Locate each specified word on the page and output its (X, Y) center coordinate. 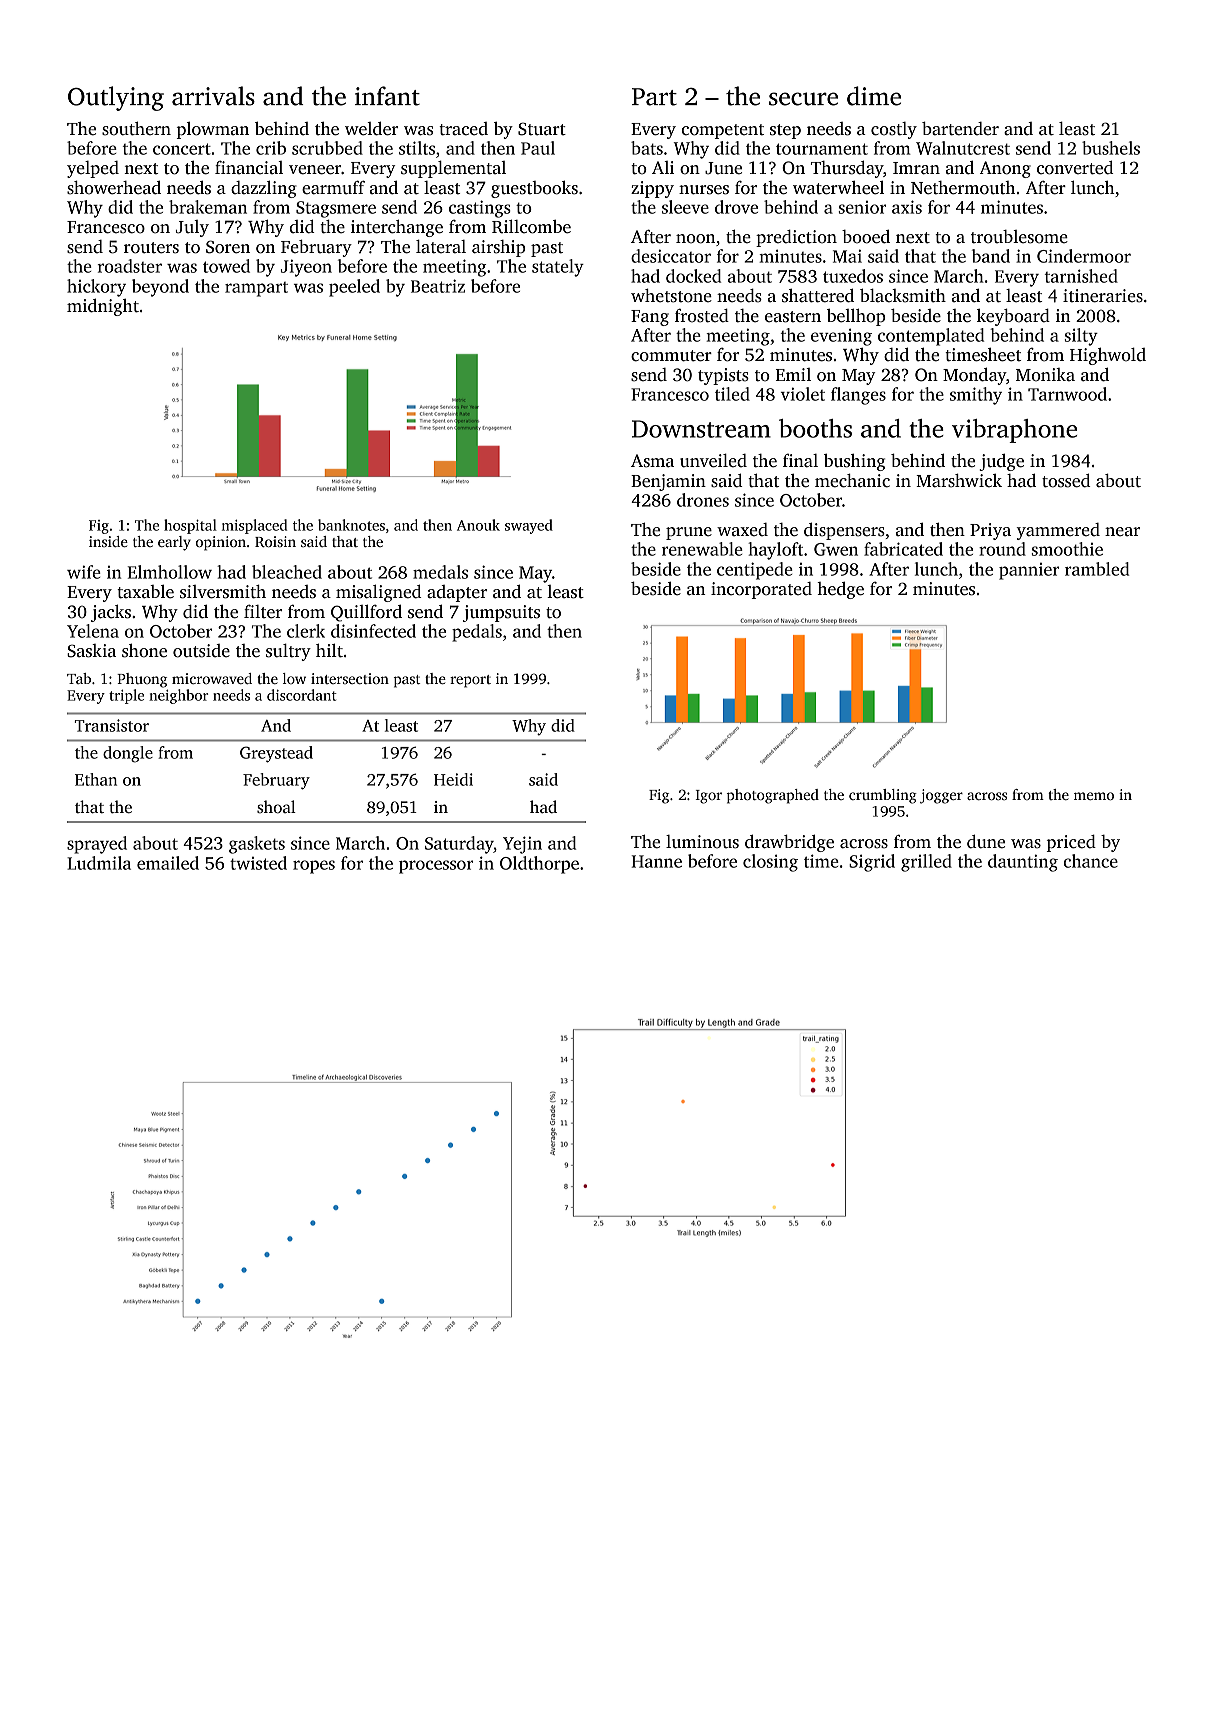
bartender (960, 129)
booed (866, 237)
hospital (190, 526)
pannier (1029, 571)
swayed (529, 526)
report (470, 681)
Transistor (112, 725)
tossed (1066, 480)
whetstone (671, 296)
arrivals (213, 96)
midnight (103, 307)
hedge (840, 590)
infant (387, 96)
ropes (314, 867)
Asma (652, 461)
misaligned (379, 593)
